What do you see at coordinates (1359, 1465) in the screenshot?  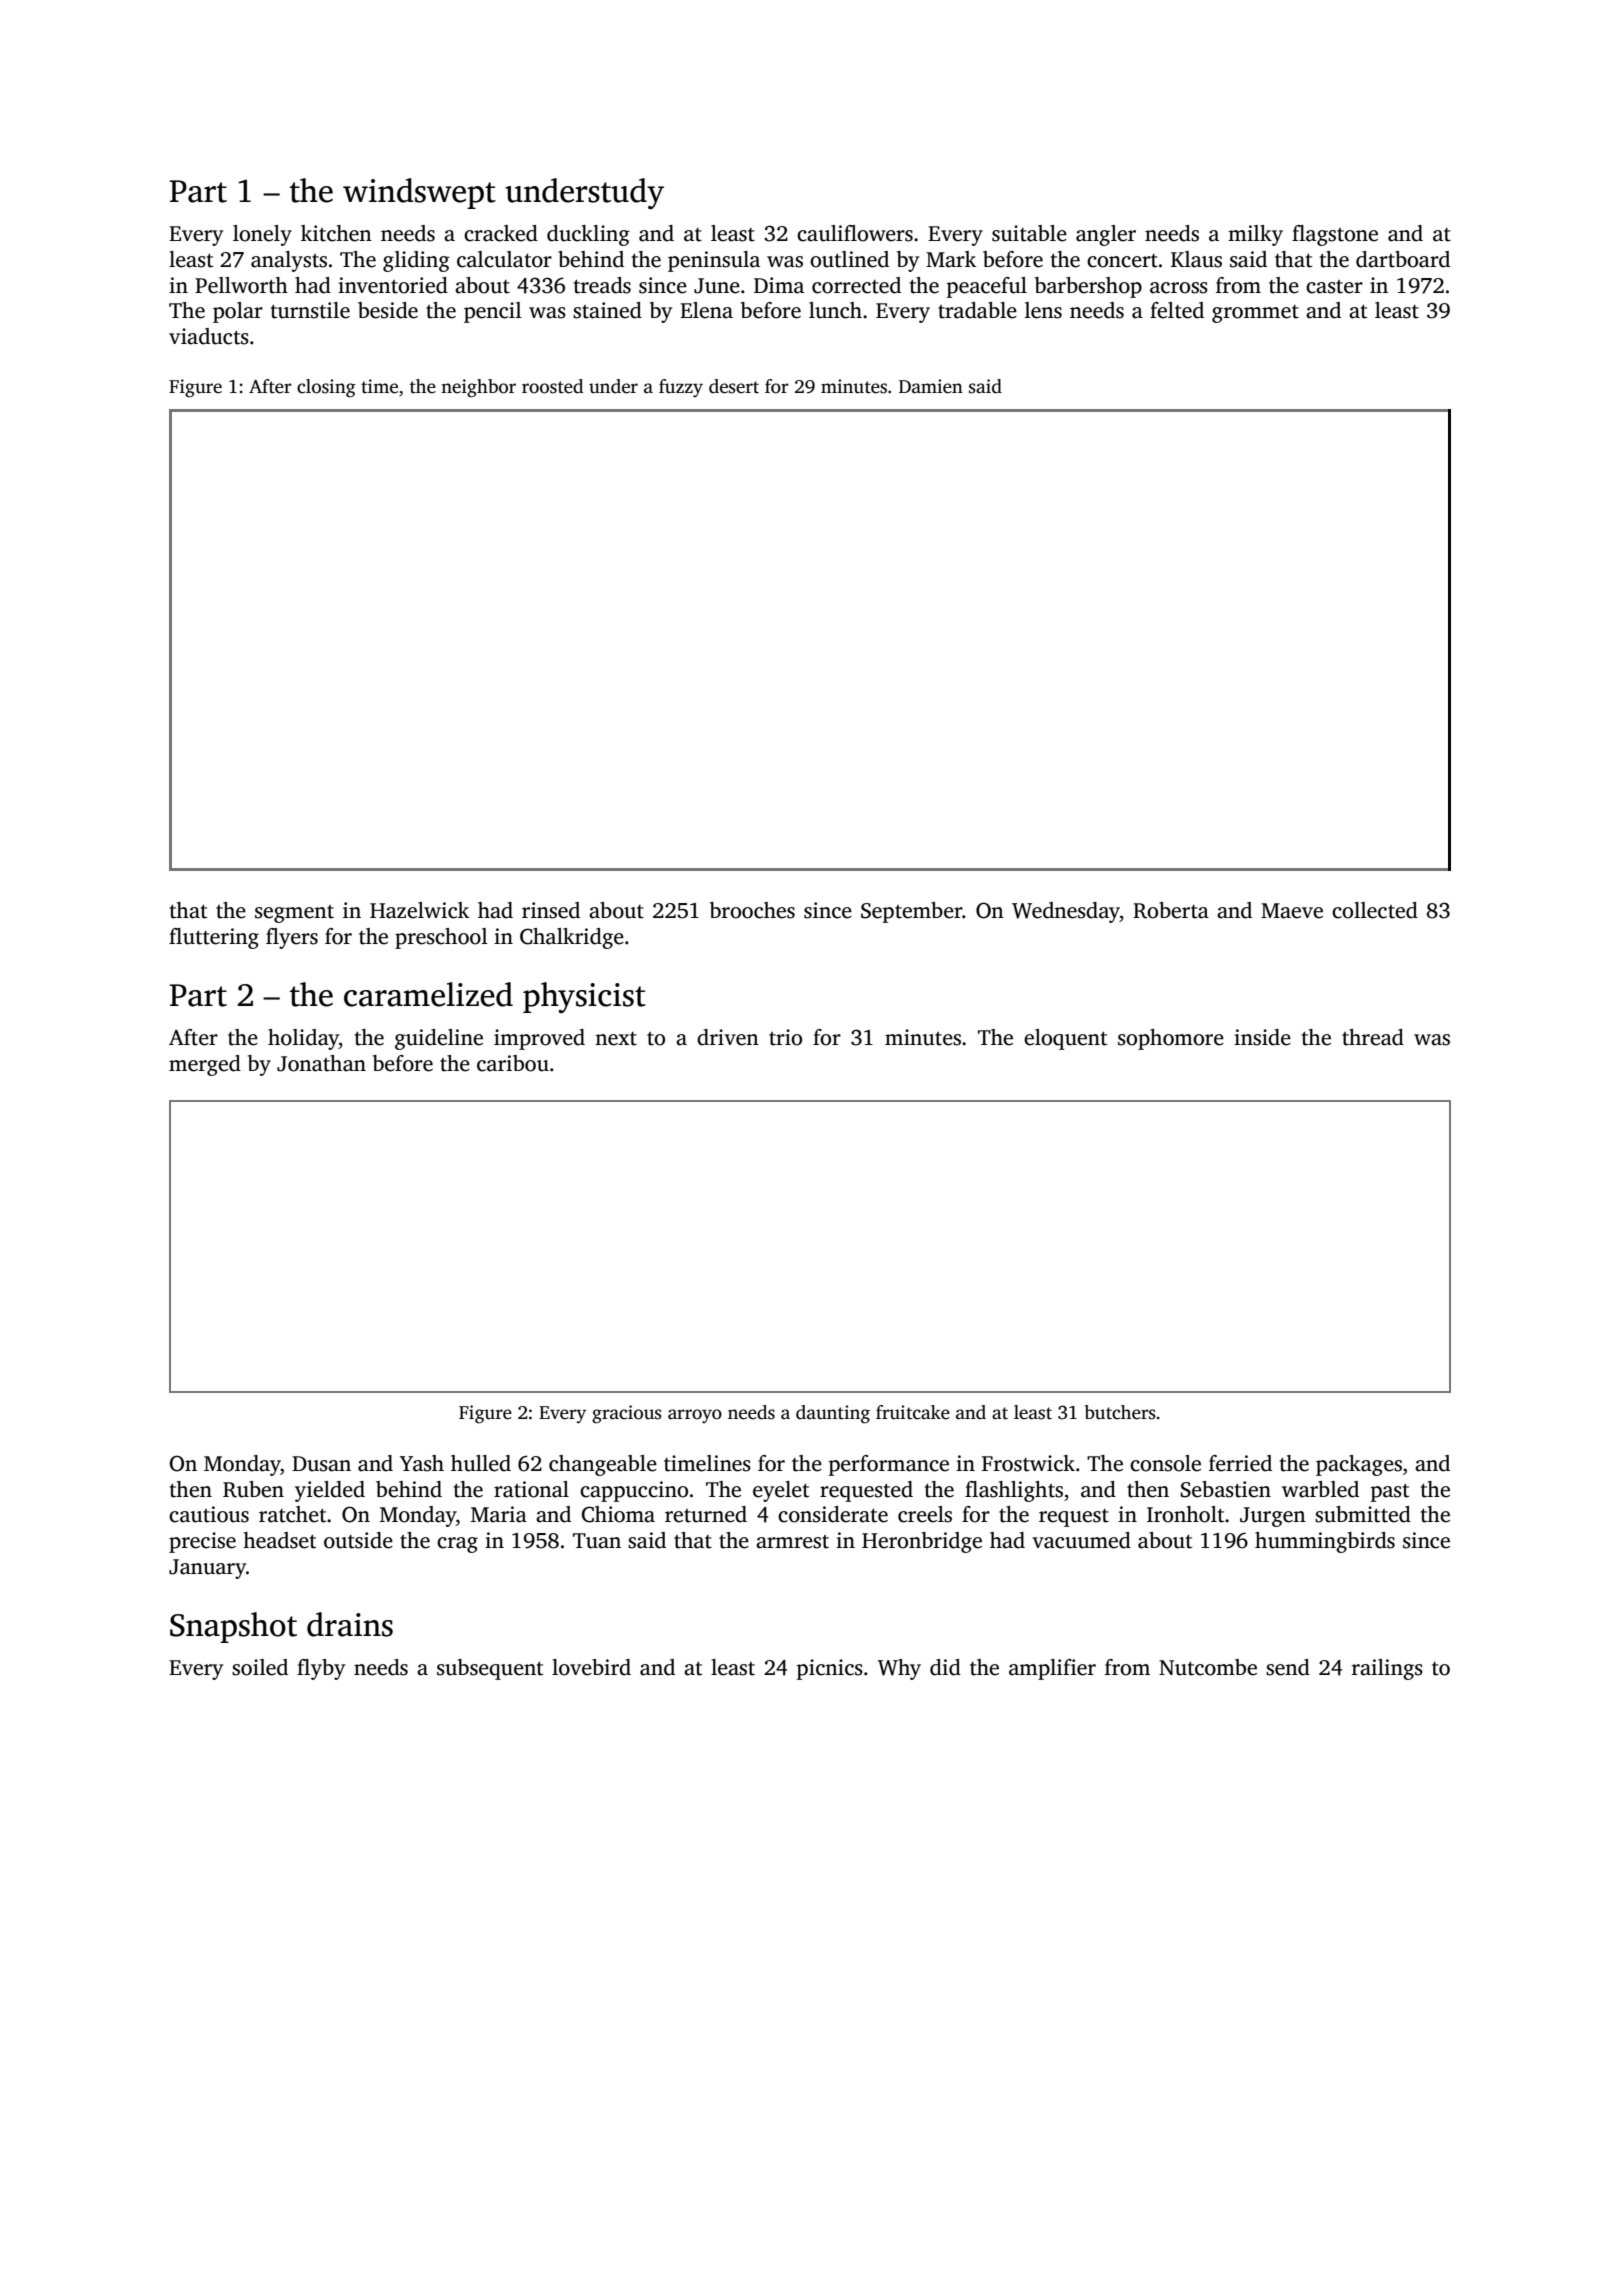 I see `packages` at bounding box center [1359, 1465].
